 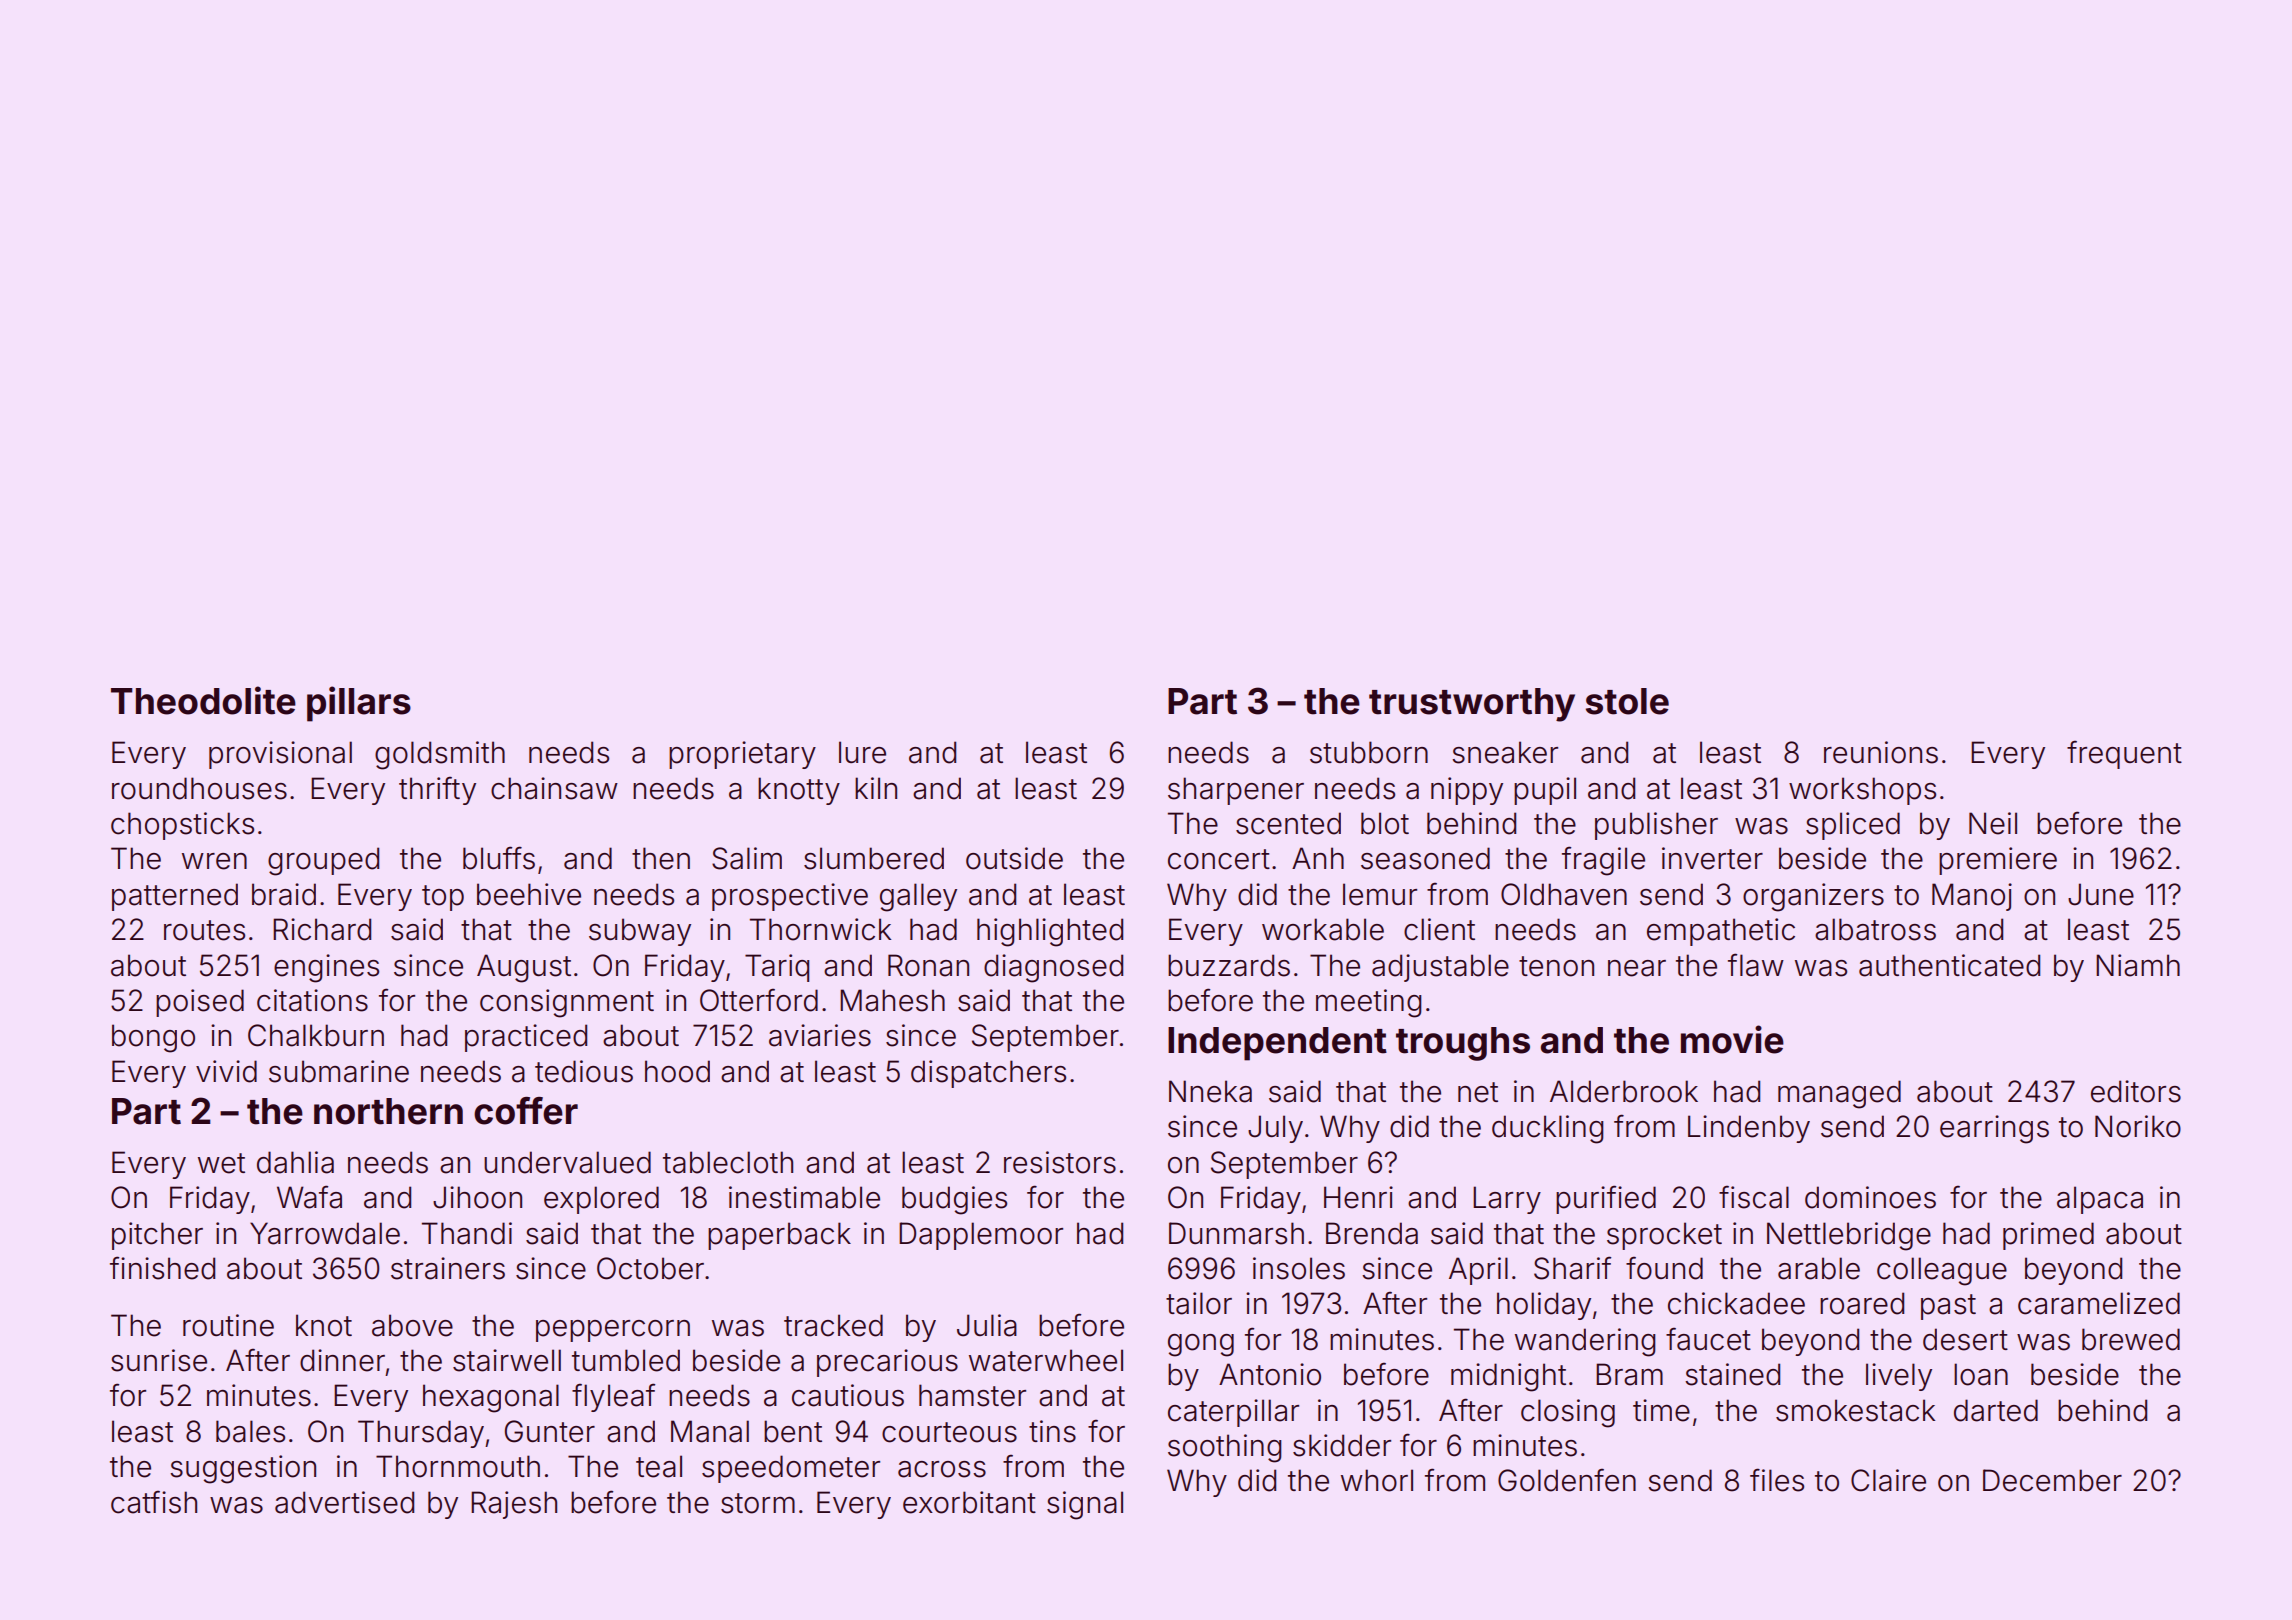 I want to click on Neil, so click(x=1993, y=823).
